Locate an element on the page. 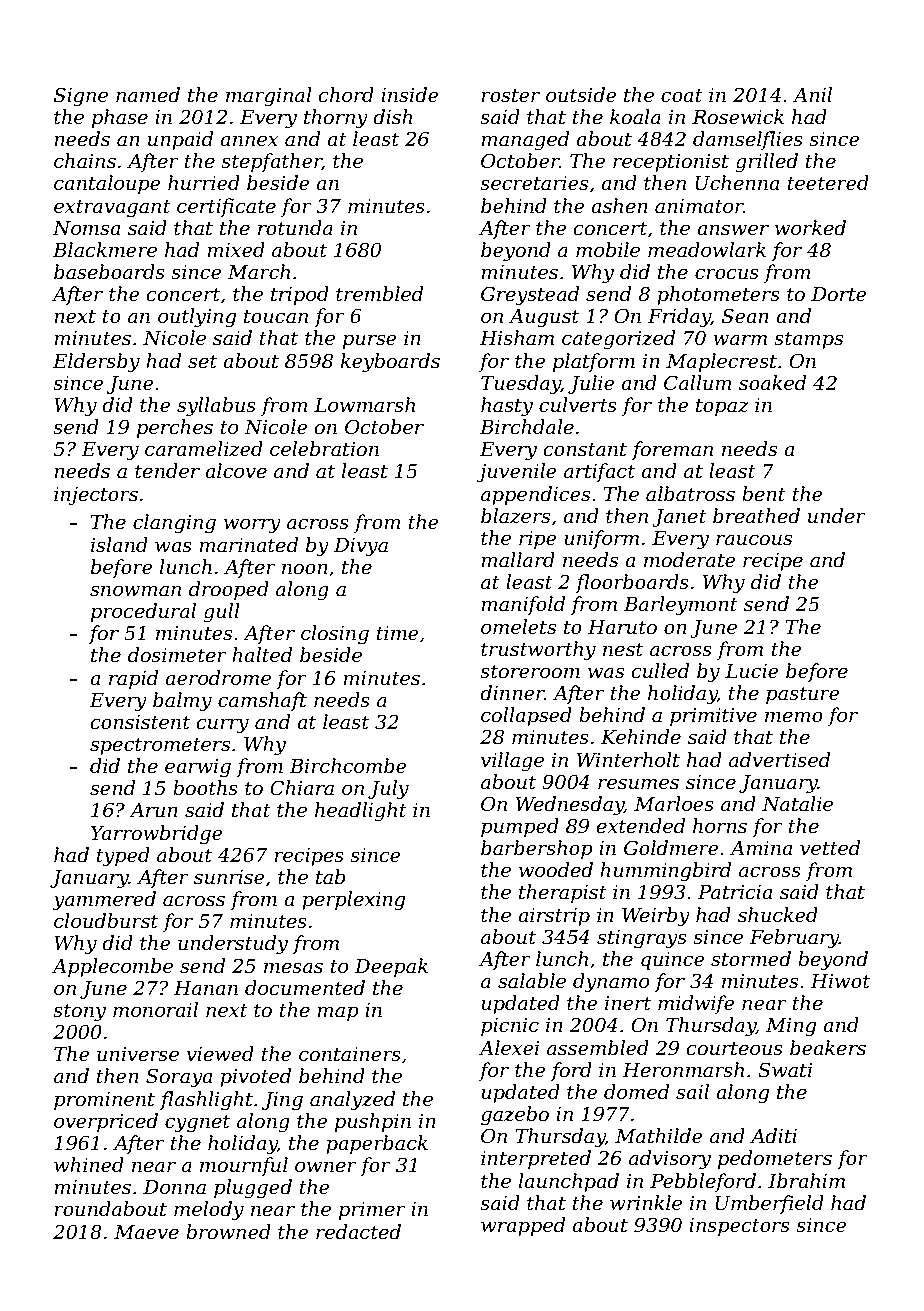 The width and height of the document is (924, 1311). trembled is located at coordinates (379, 294).
